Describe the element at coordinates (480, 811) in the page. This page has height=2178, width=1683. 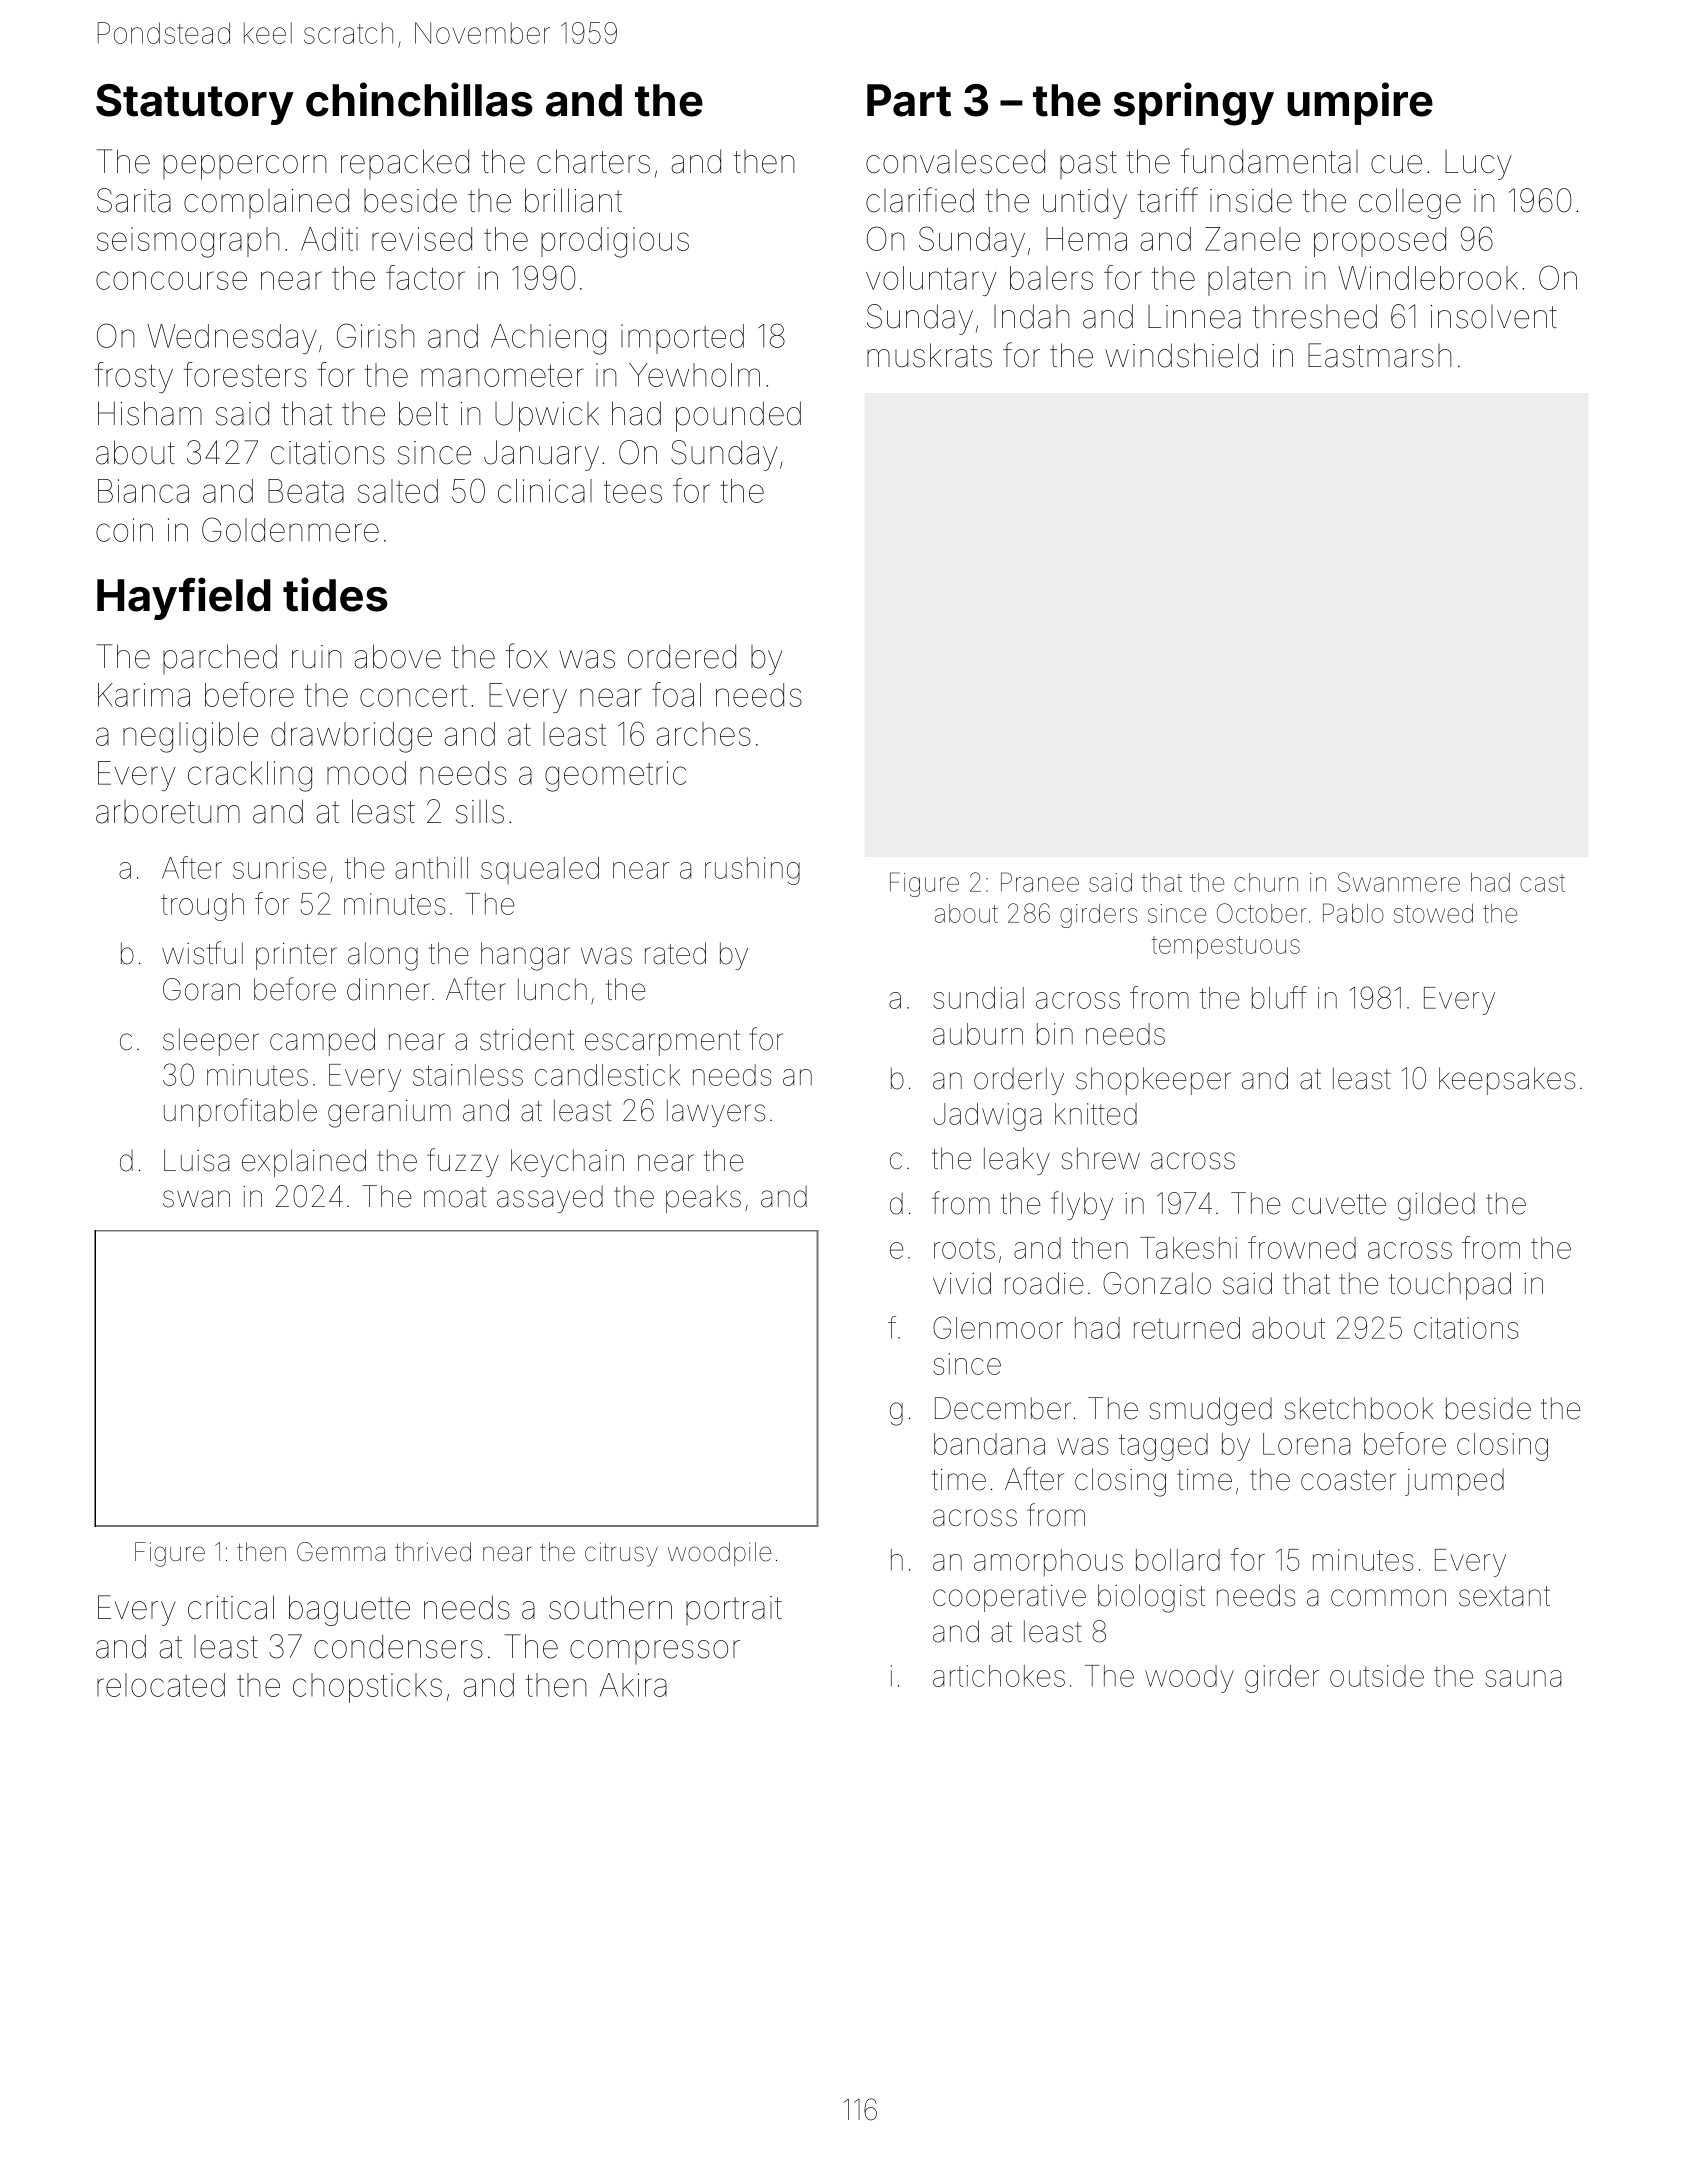
I see `sills` at that location.
